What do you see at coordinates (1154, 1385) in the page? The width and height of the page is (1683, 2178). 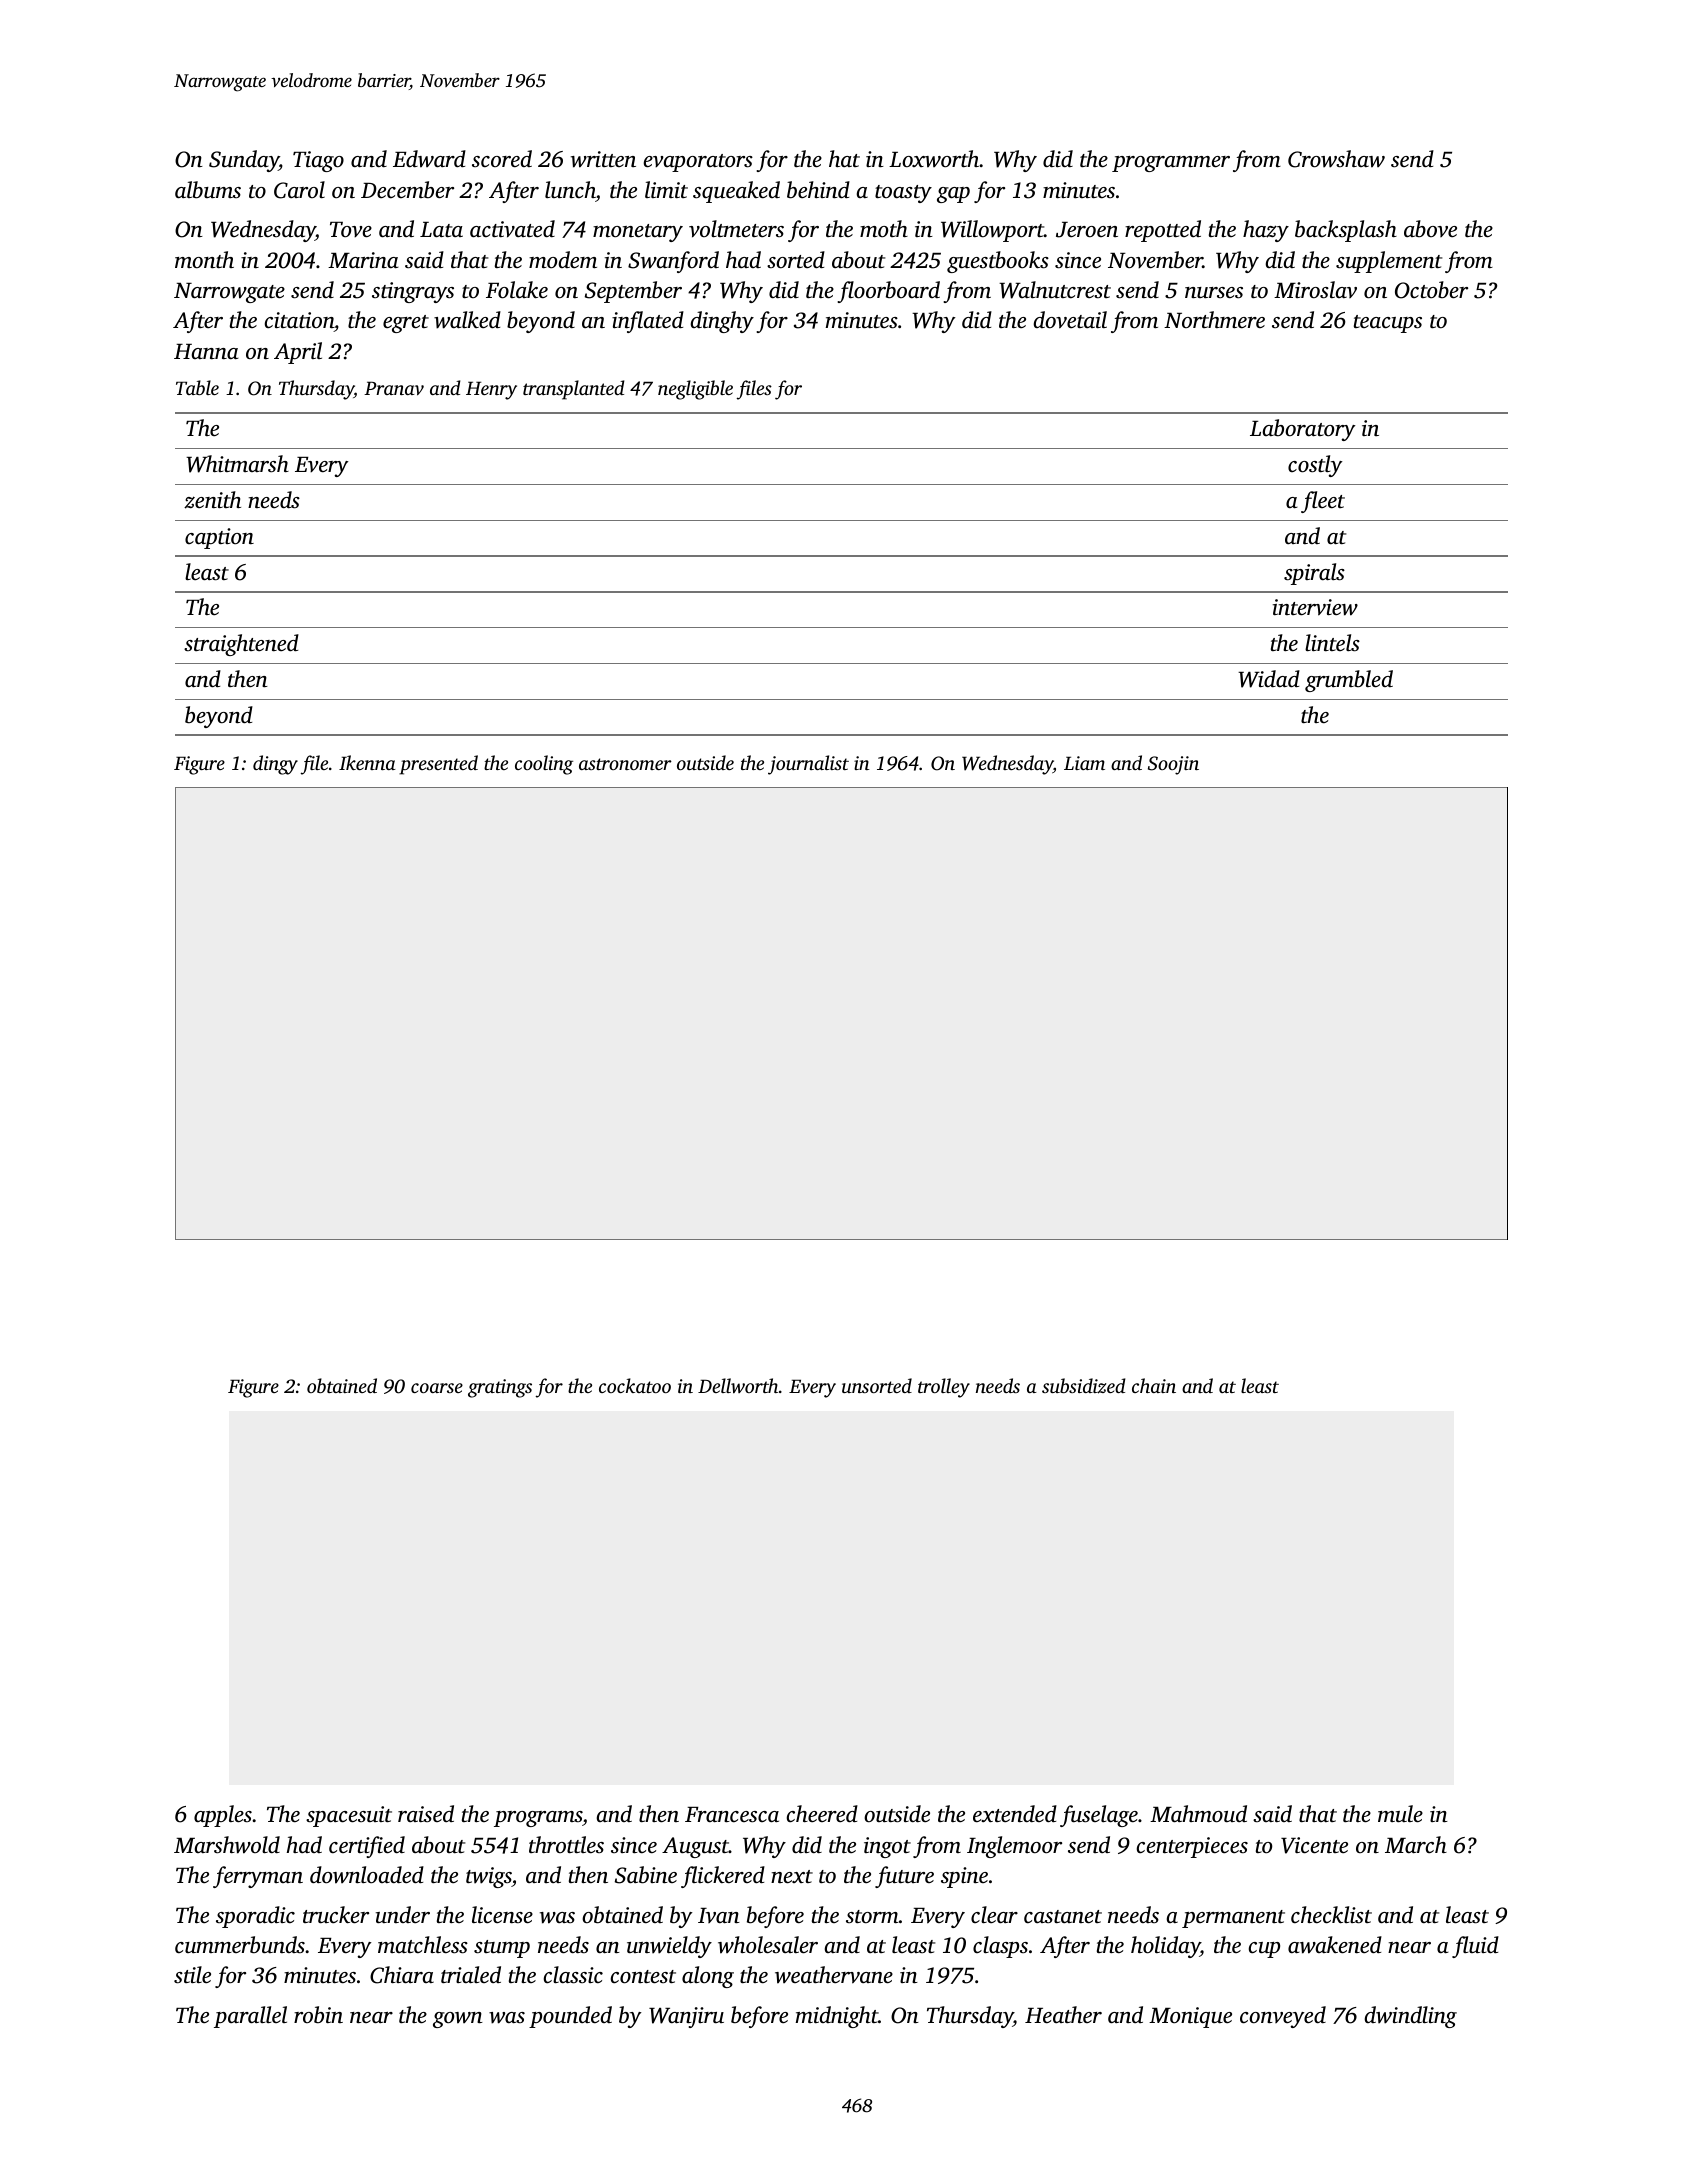 I see `chain` at bounding box center [1154, 1385].
